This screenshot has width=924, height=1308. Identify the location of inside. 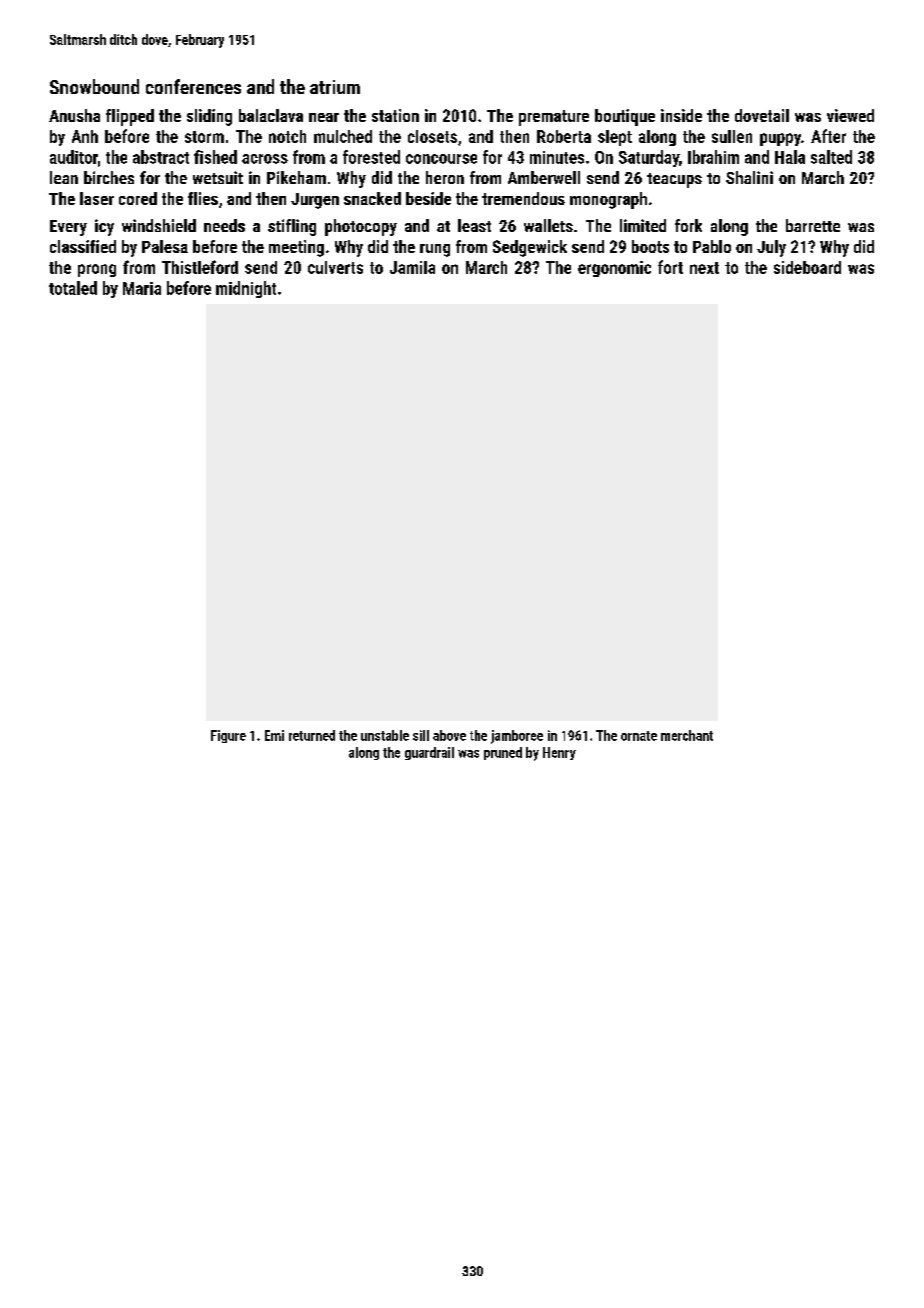
(681, 115).
